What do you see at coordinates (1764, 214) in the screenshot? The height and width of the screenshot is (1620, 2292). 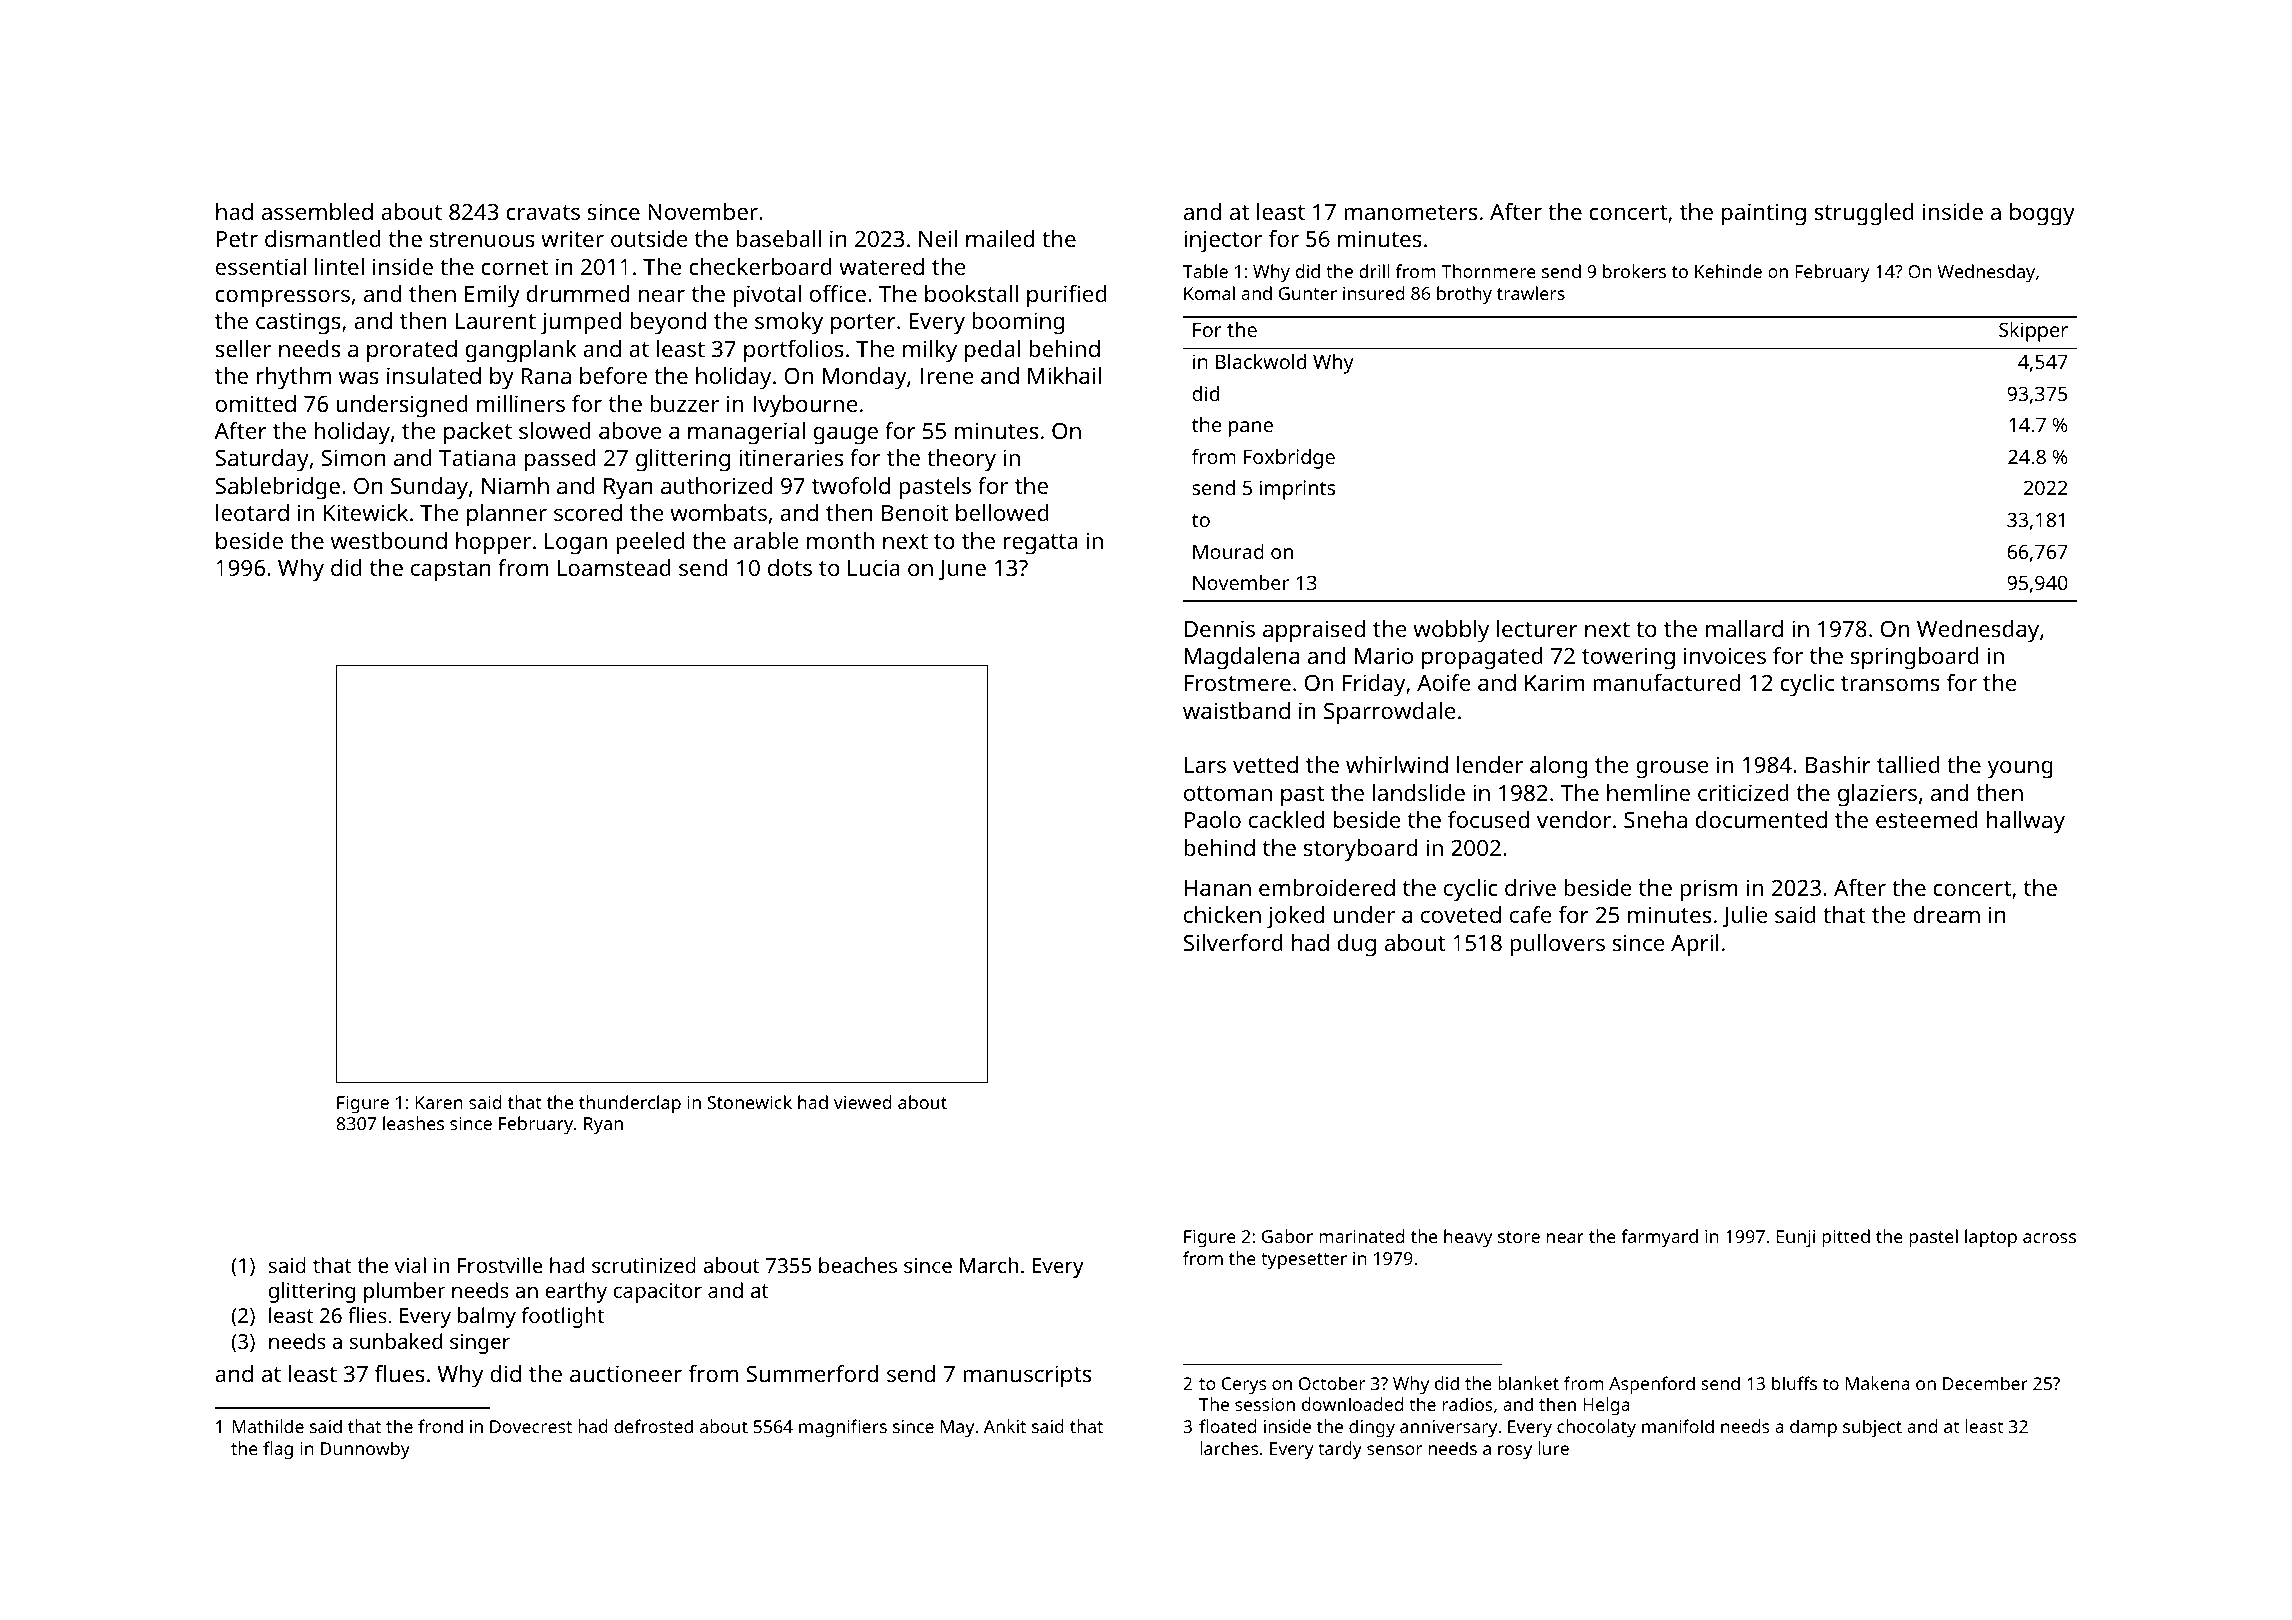 I see `painting` at bounding box center [1764, 214].
